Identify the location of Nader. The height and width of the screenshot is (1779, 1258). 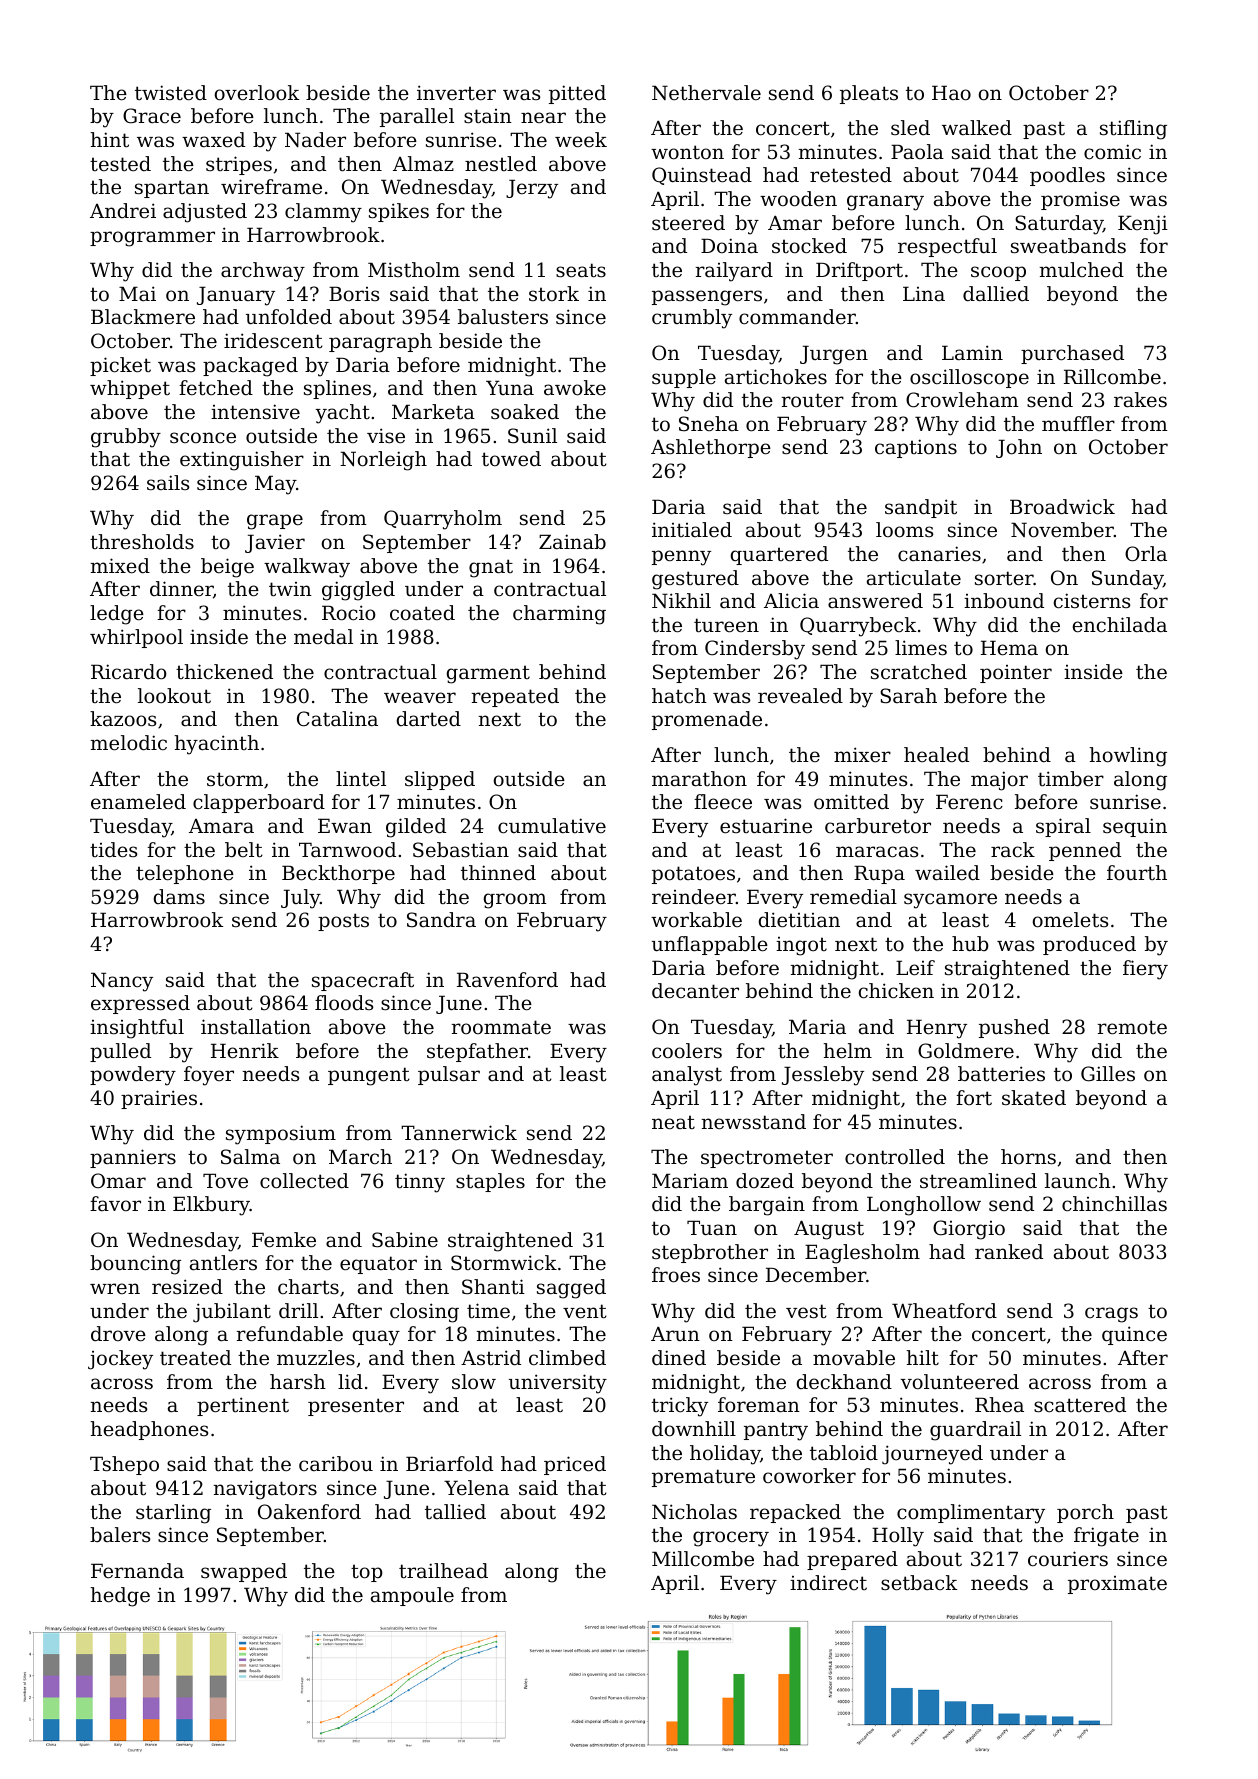
(315, 140).
